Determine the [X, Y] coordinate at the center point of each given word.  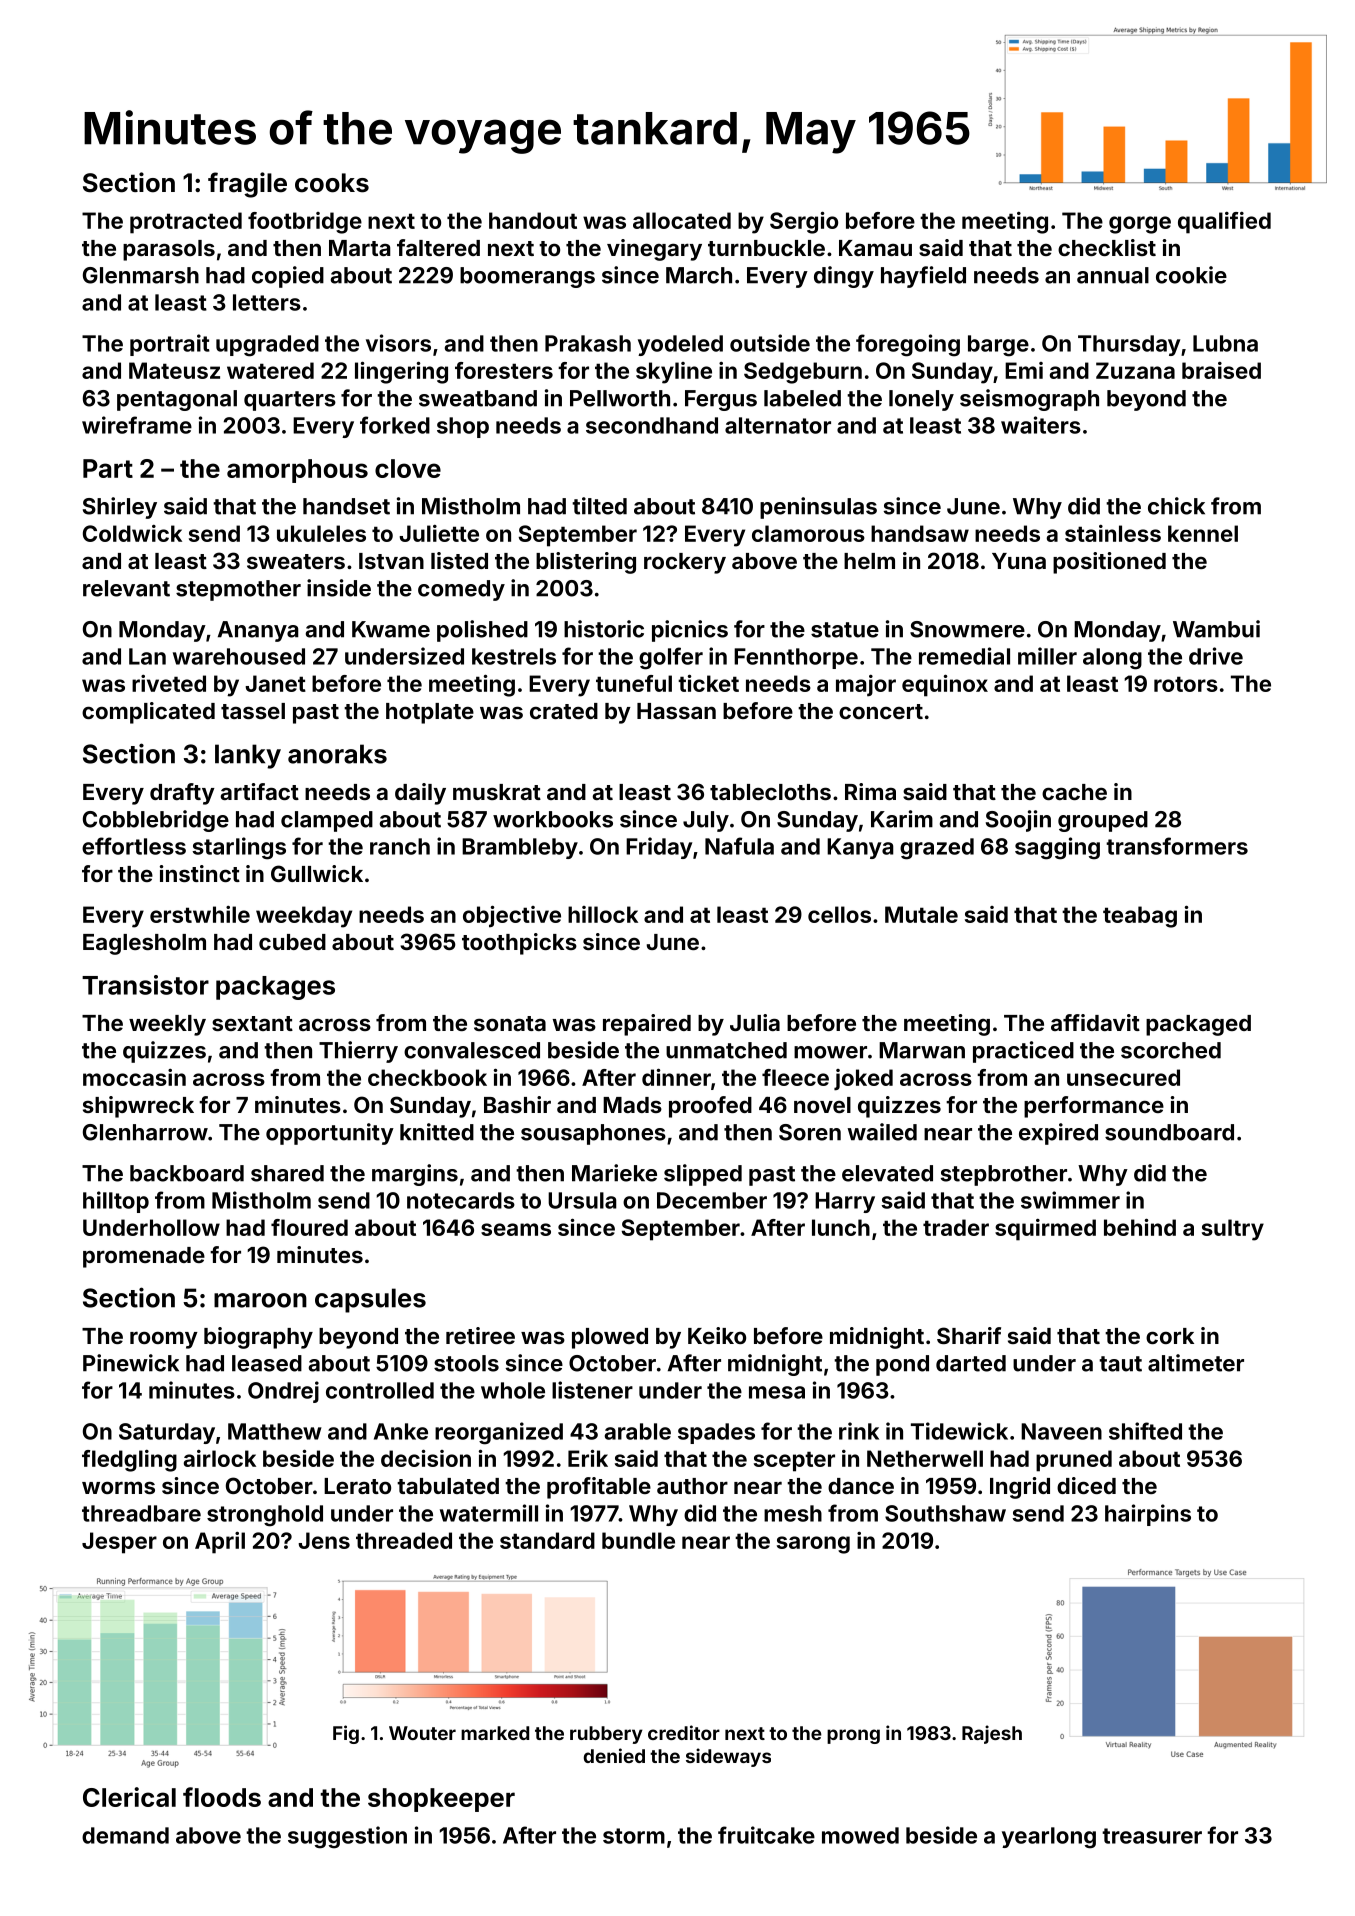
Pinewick [131, 1363]
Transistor [145, 985]
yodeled [680, 345]
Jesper [119, 1543]
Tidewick [959, 1431]
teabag [1140, 917]
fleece [795, 1077]
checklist [1107, 247]
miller [1047, 656]
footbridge [305, 223]
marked [495, 1733]
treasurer [1152, 1836]
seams [516, 1229]
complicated [148, 713]
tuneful [634, 683]
